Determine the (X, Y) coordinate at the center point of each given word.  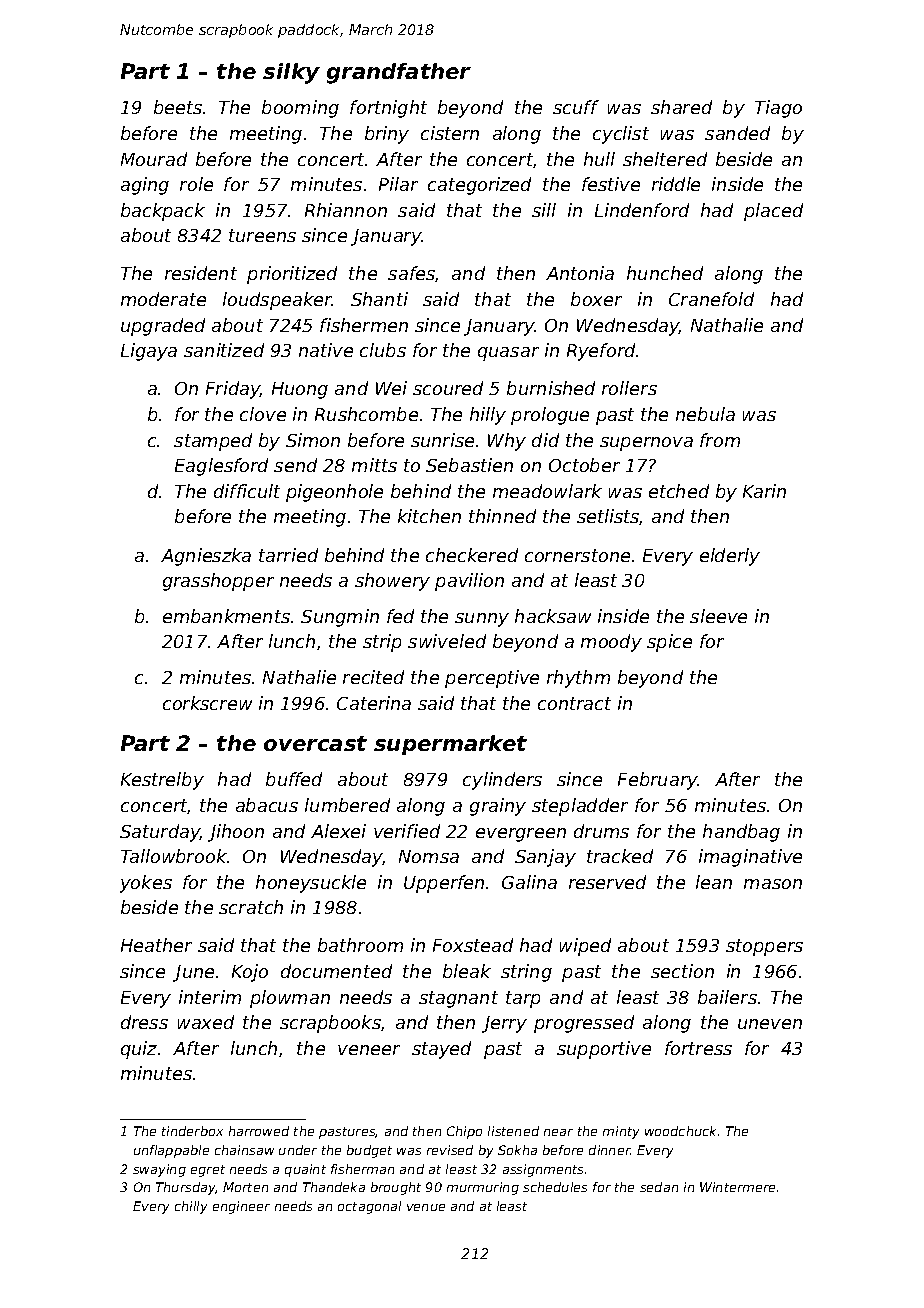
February (658, 781)
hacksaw (553, 616)
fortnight (388, 109)
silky (291, 73)
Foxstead (473, 945)
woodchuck (680, 1131)
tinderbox (192, 1131)
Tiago (778, 109)
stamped (213, 442)
